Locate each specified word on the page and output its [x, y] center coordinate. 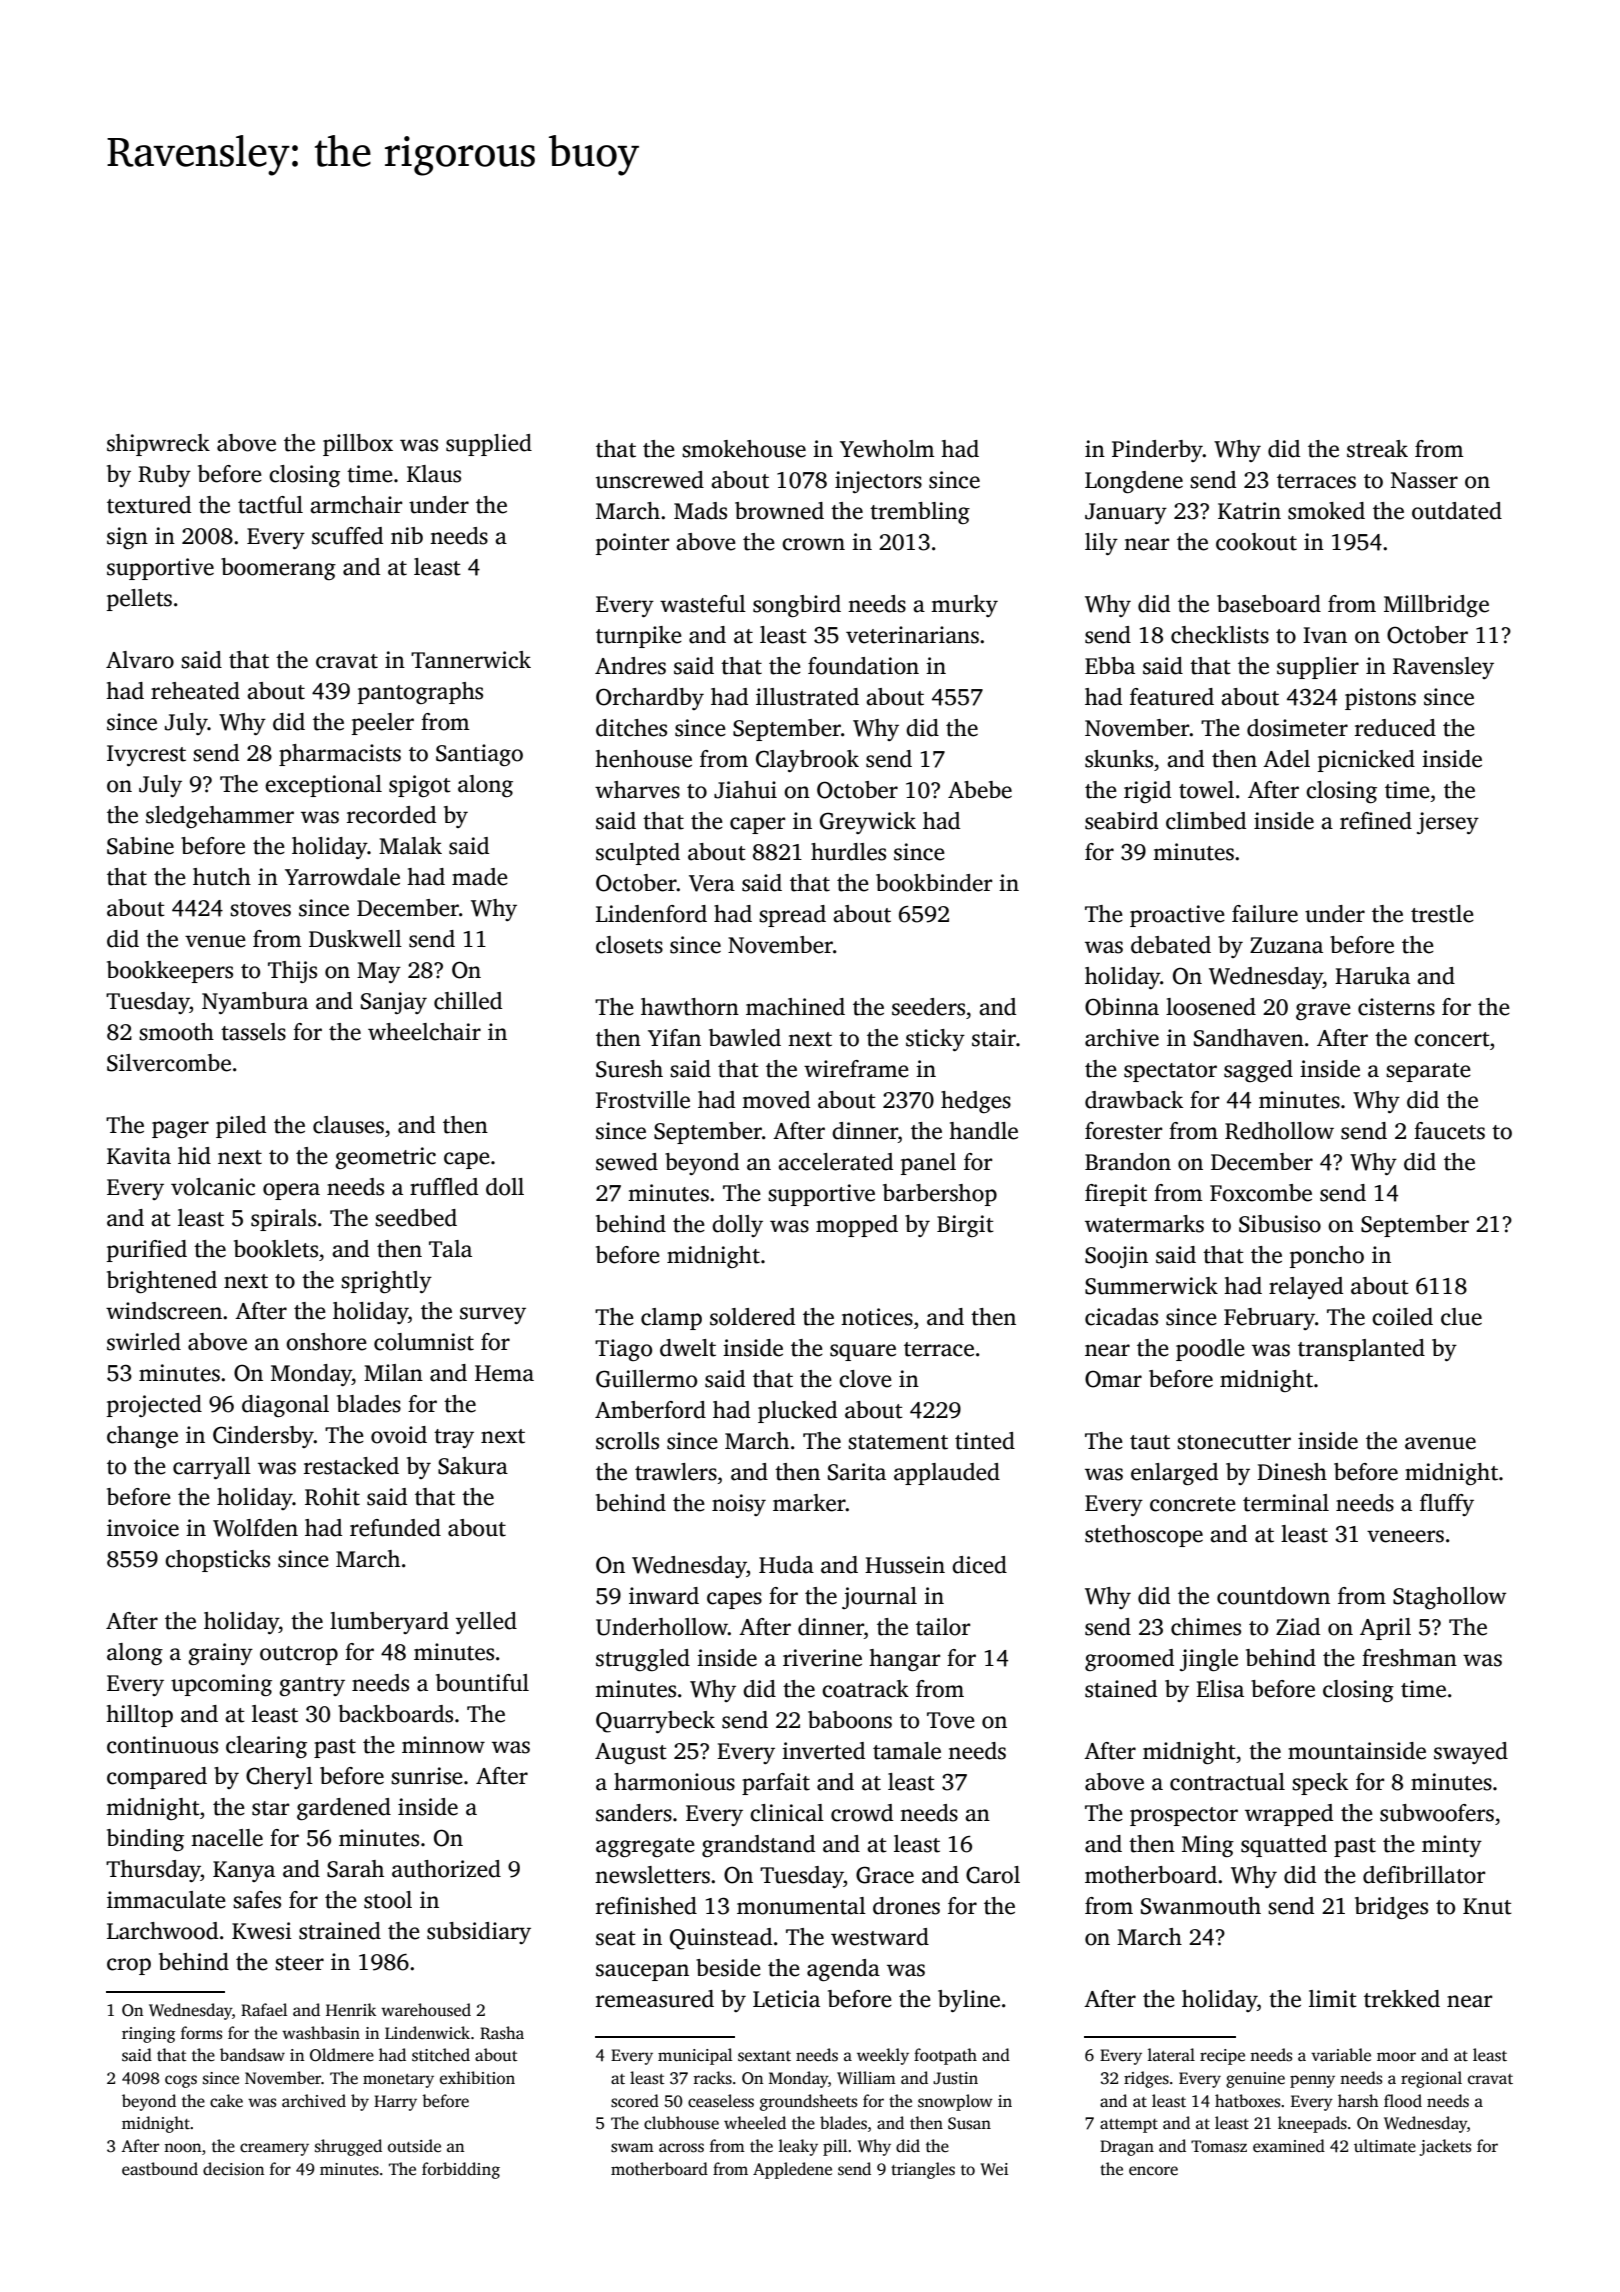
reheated [195, 691]
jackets [1445, 2147]
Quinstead [721, 1939]
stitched [441, 2055]
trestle [1442, 914]
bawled [745, 1038]
